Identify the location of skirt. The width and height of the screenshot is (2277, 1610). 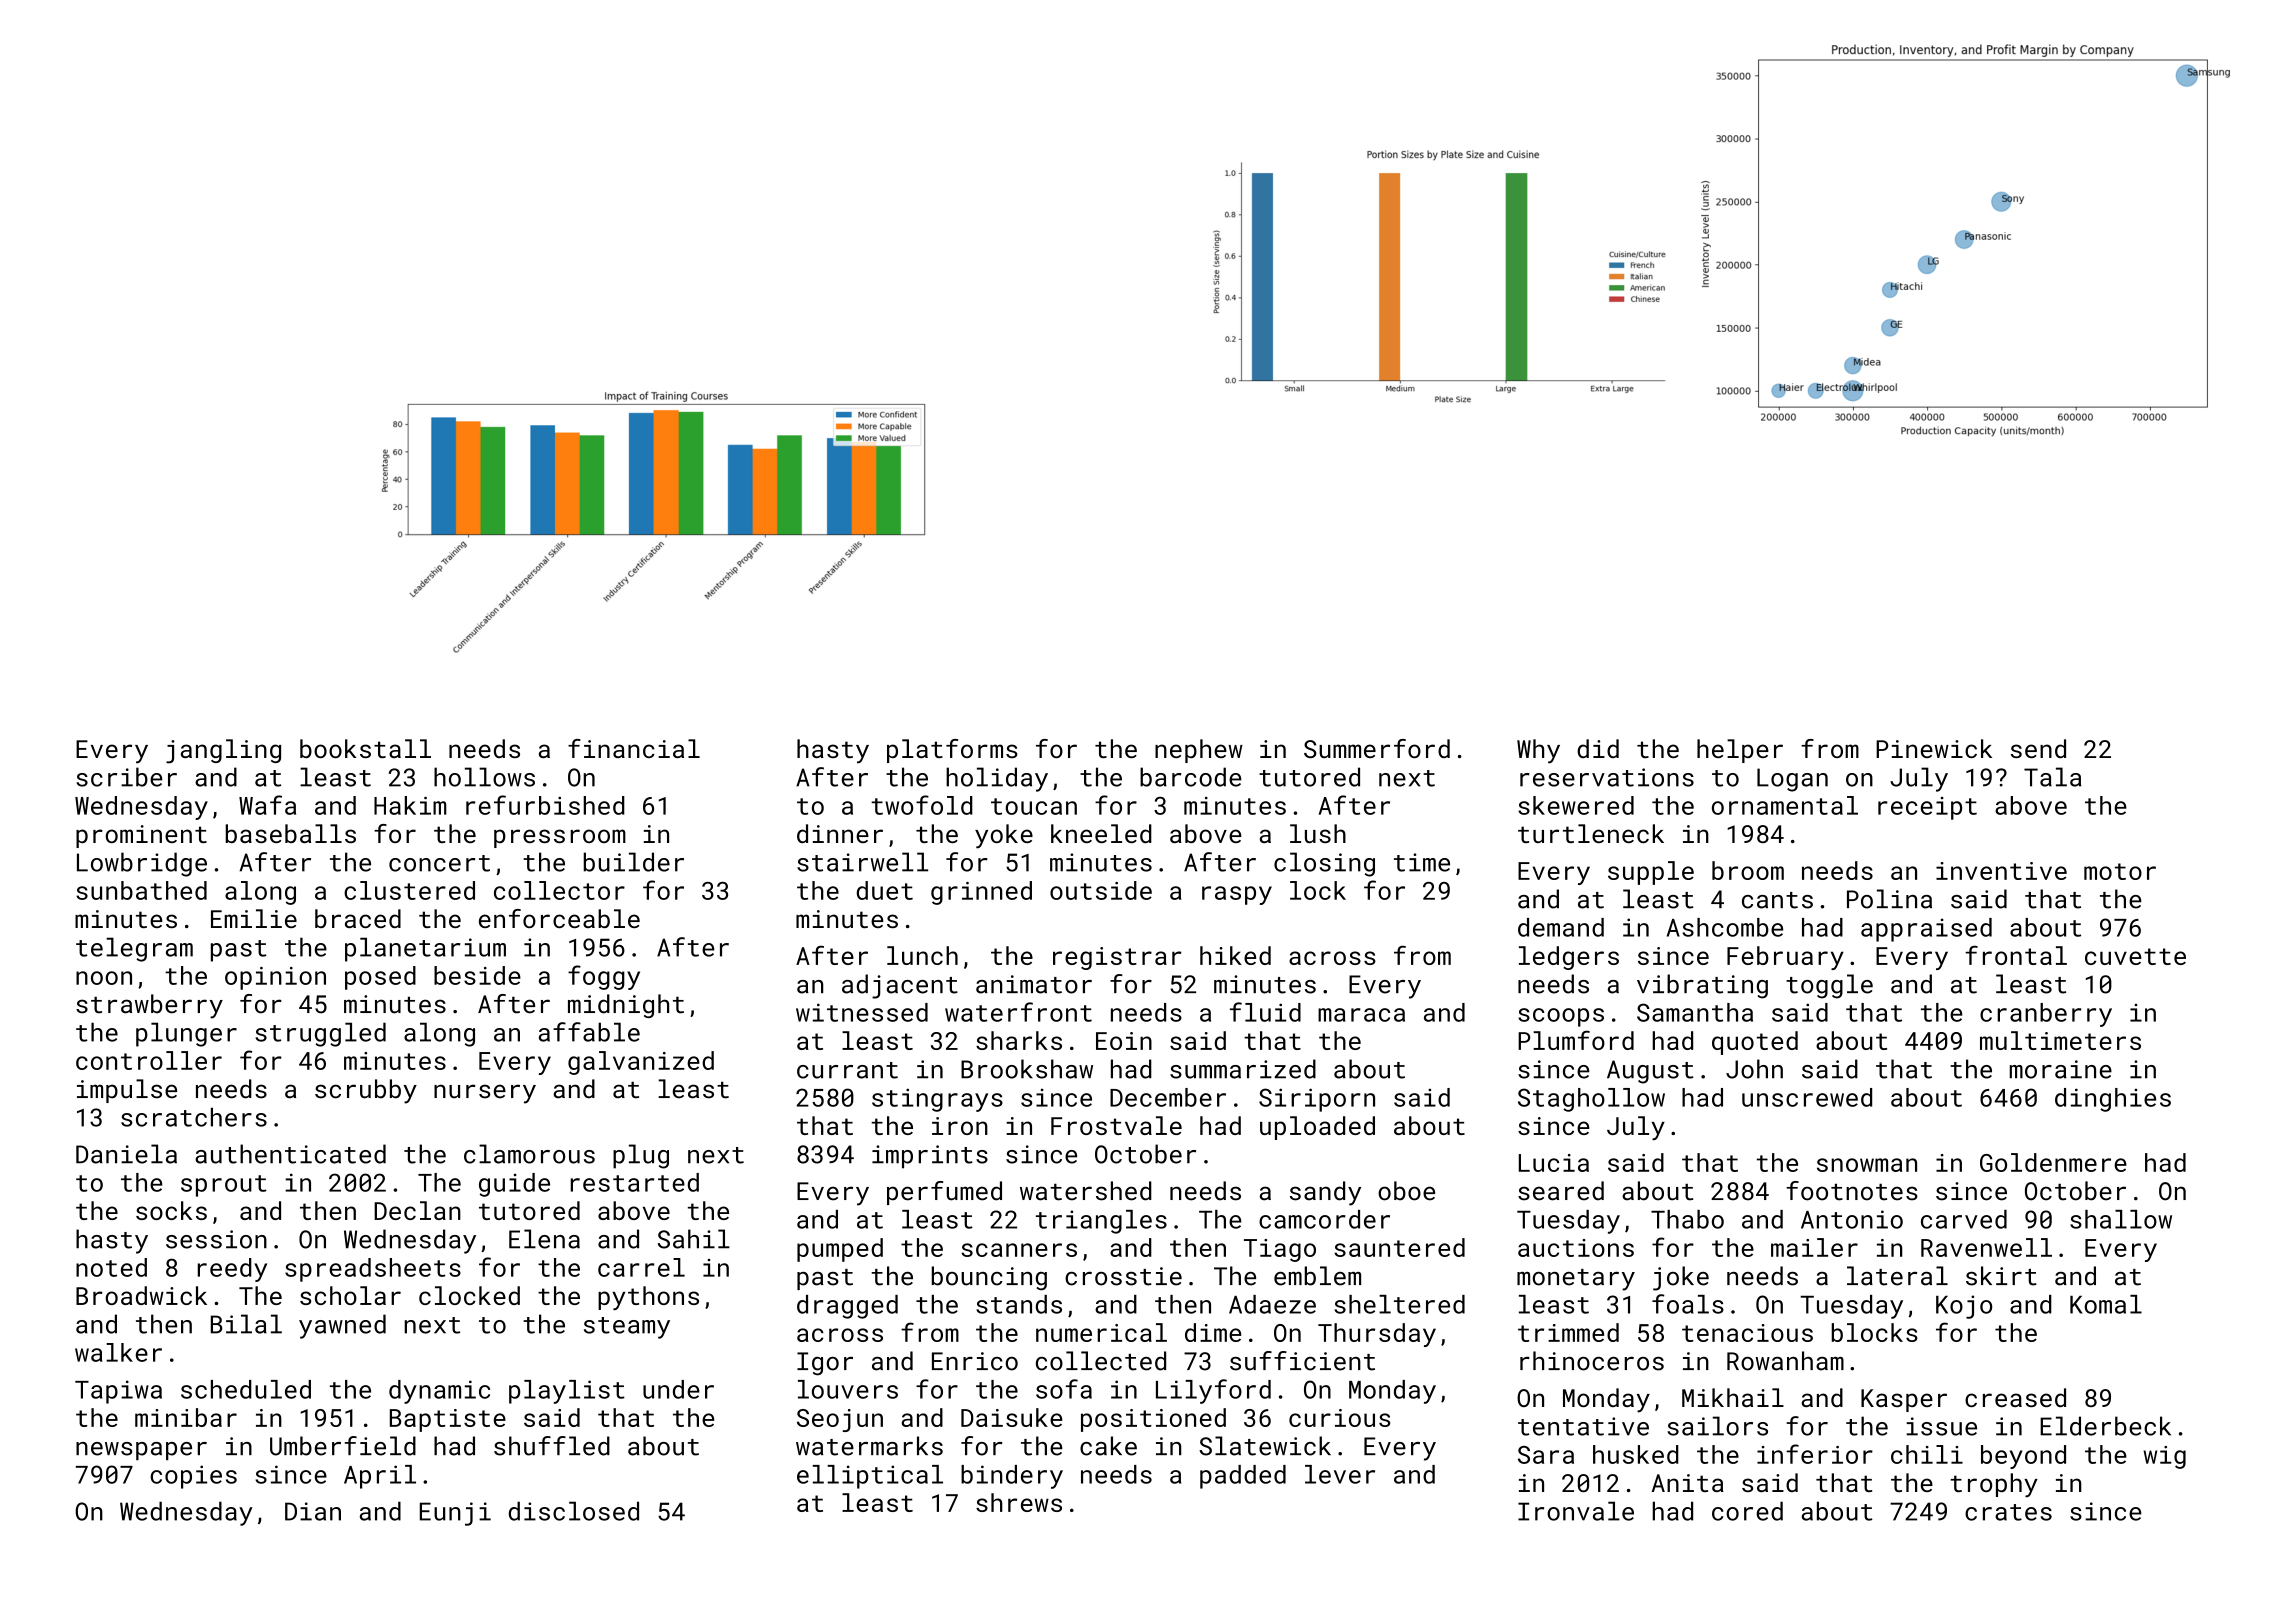
(2001, 1276).
